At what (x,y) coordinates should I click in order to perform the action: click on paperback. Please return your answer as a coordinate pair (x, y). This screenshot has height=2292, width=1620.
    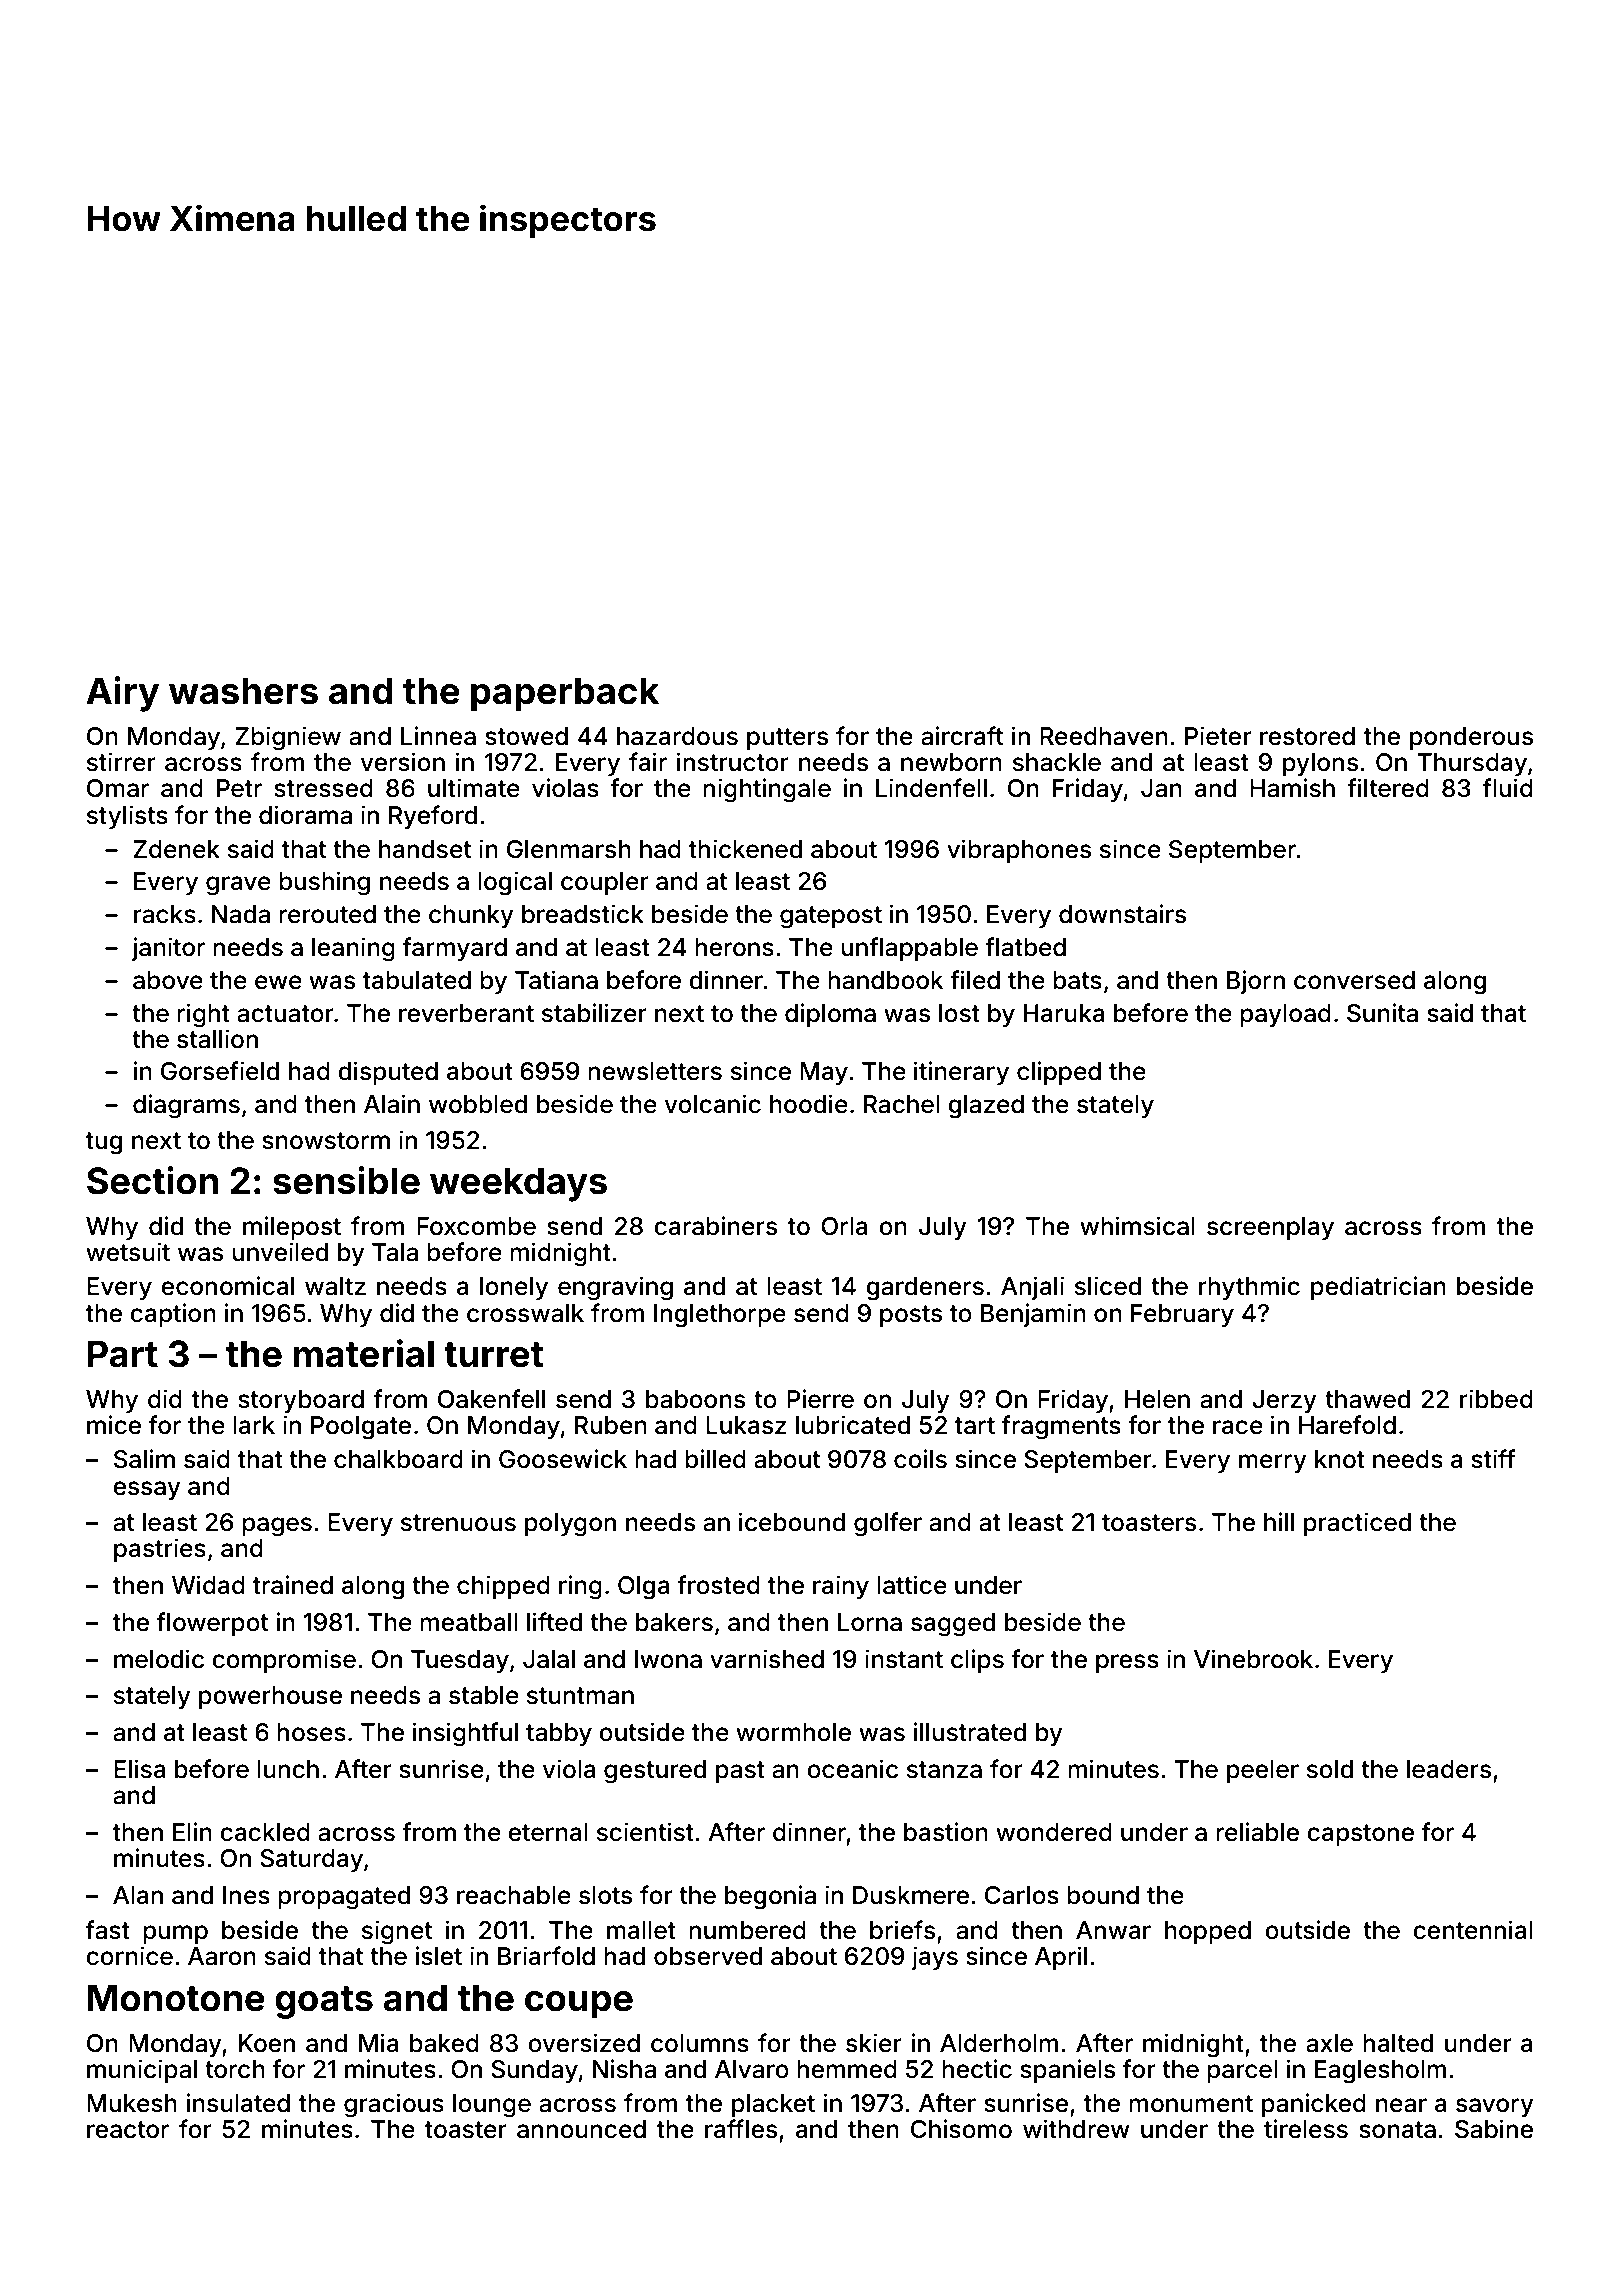
    Looking at the image, I should click on (565, 694).
